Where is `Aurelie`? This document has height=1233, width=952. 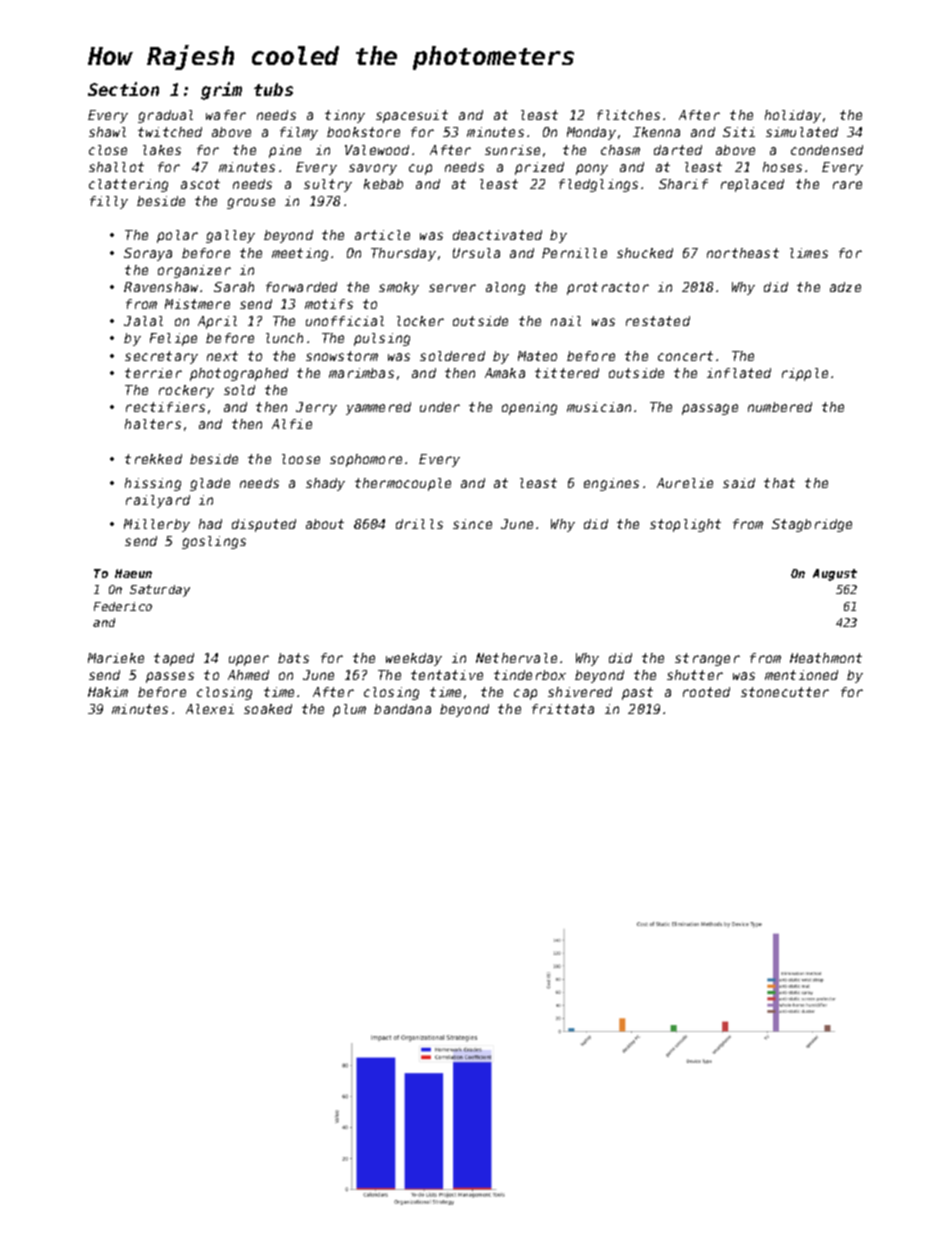 Aurelie is located at coordinates (685, 483).
